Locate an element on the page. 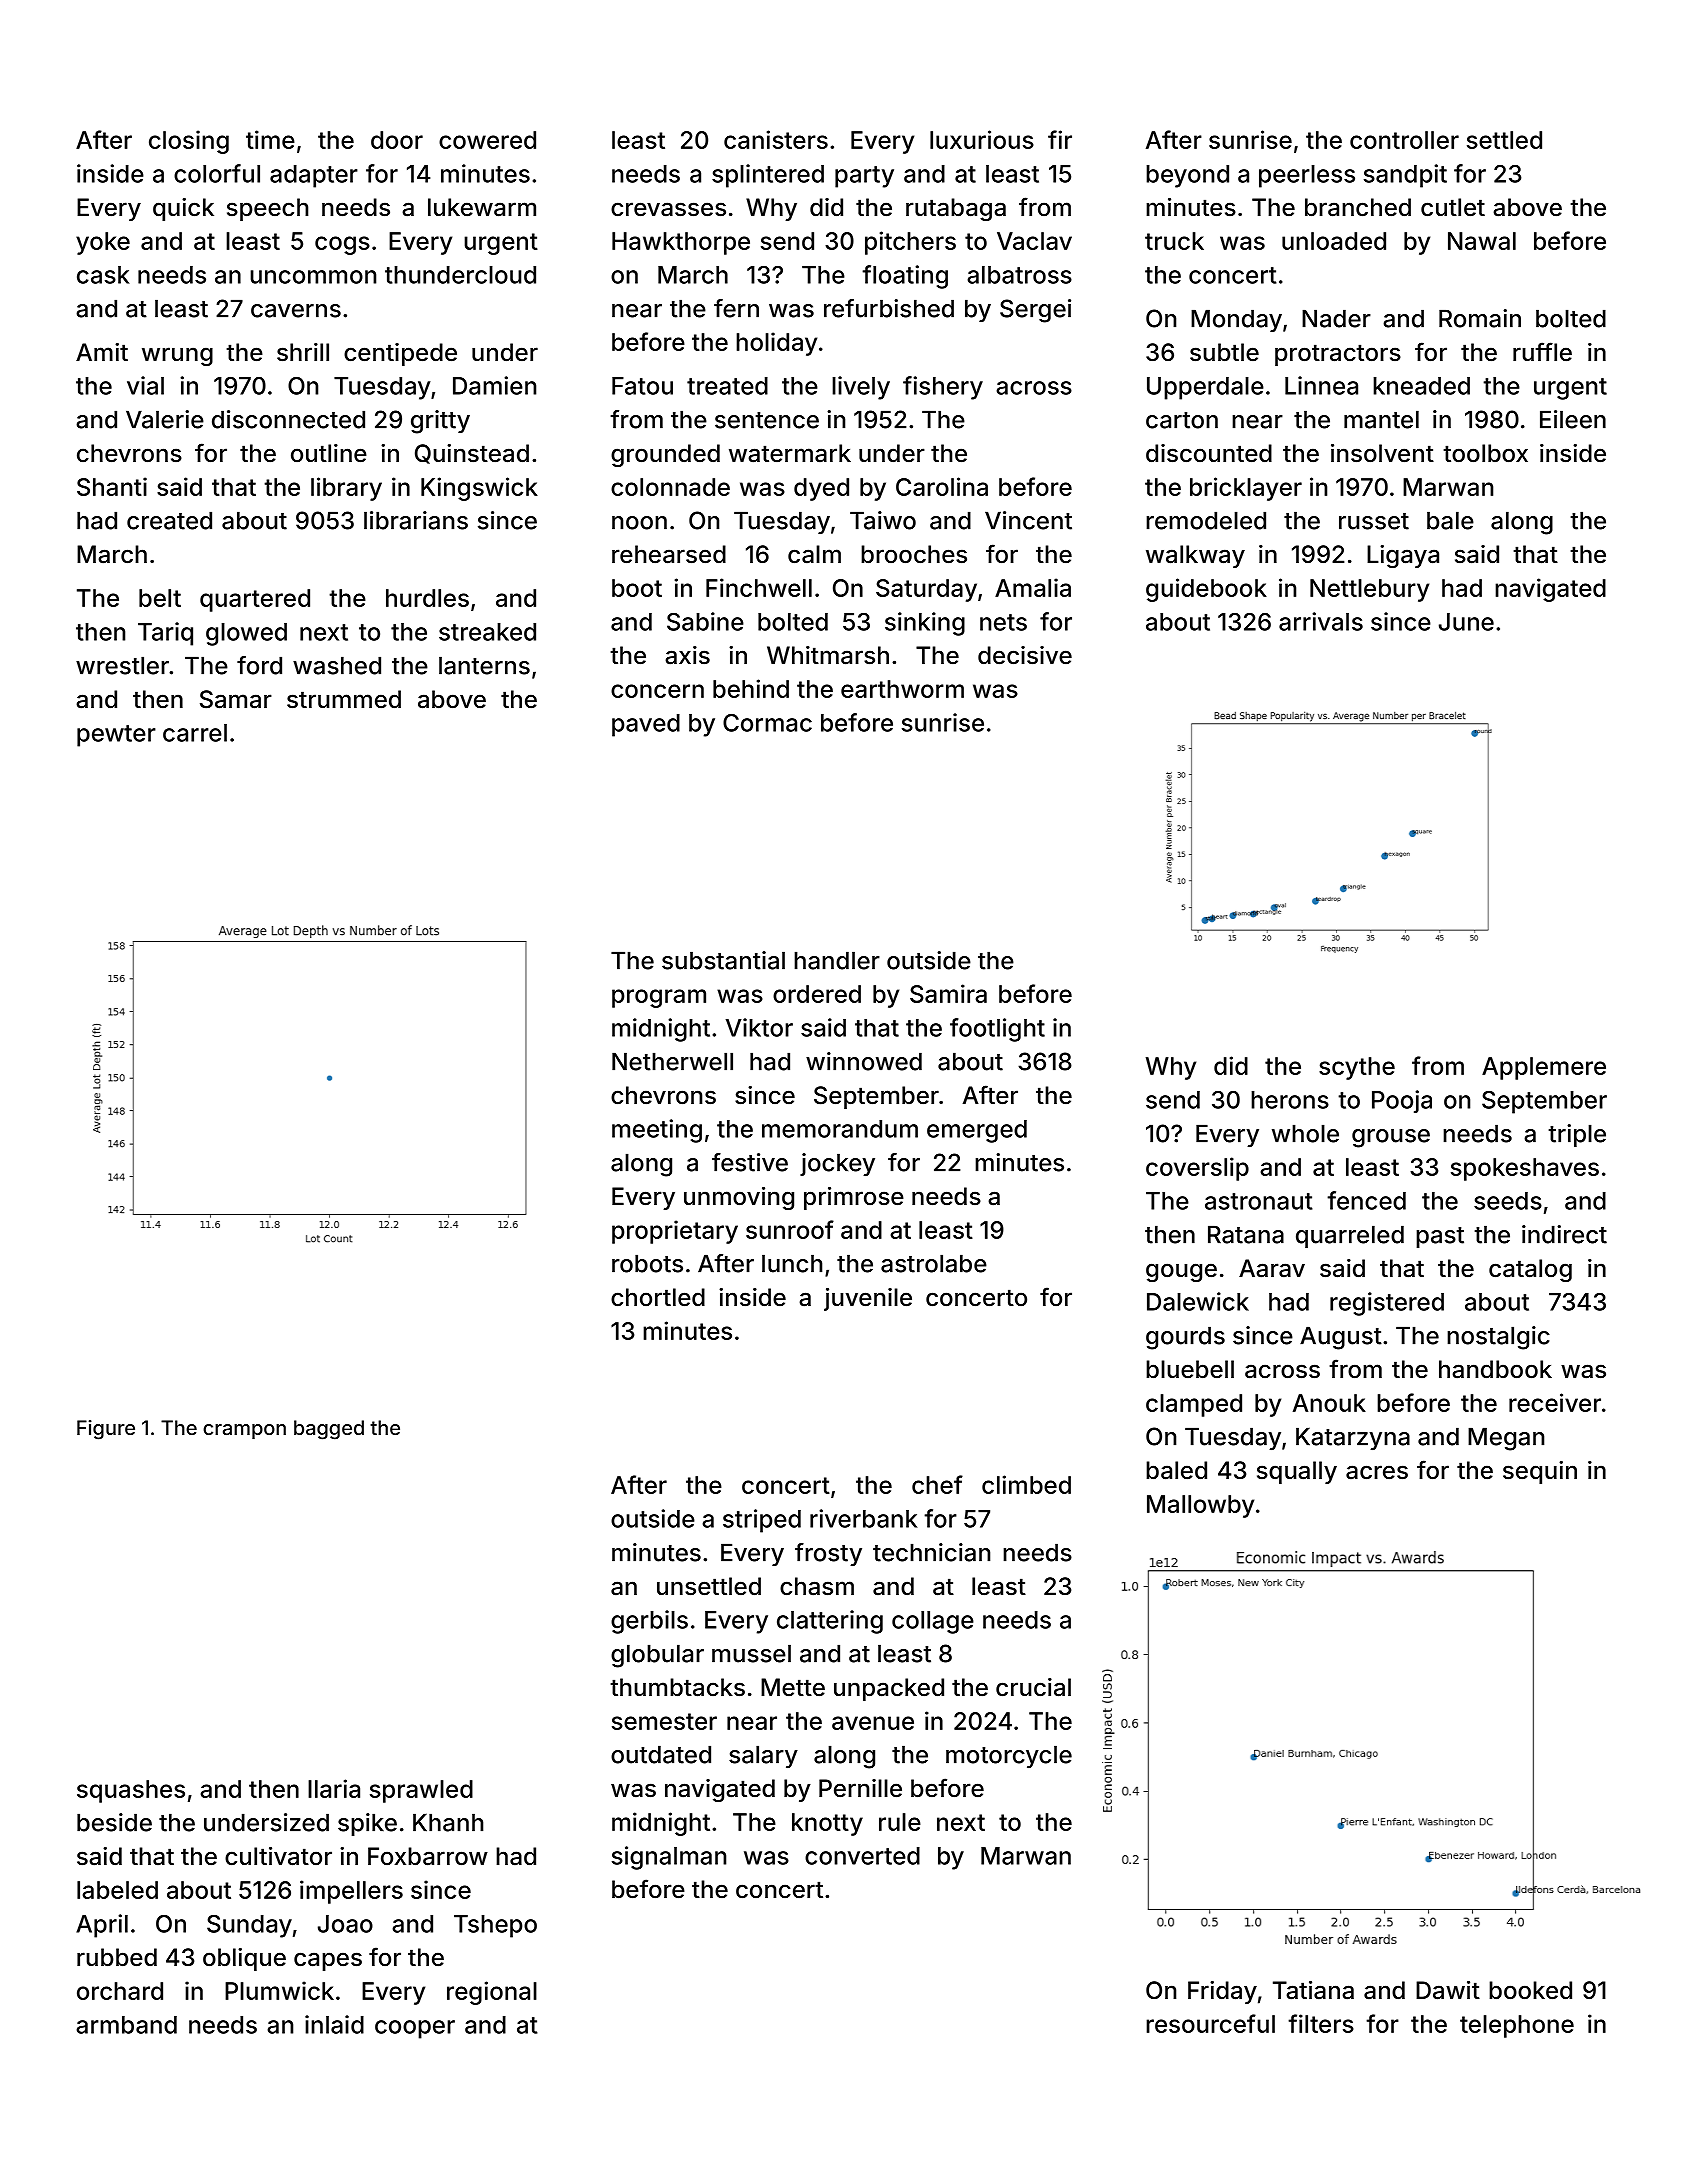 This image has height=2178, width=1683. canisters is located at coordinates (776, 139).
